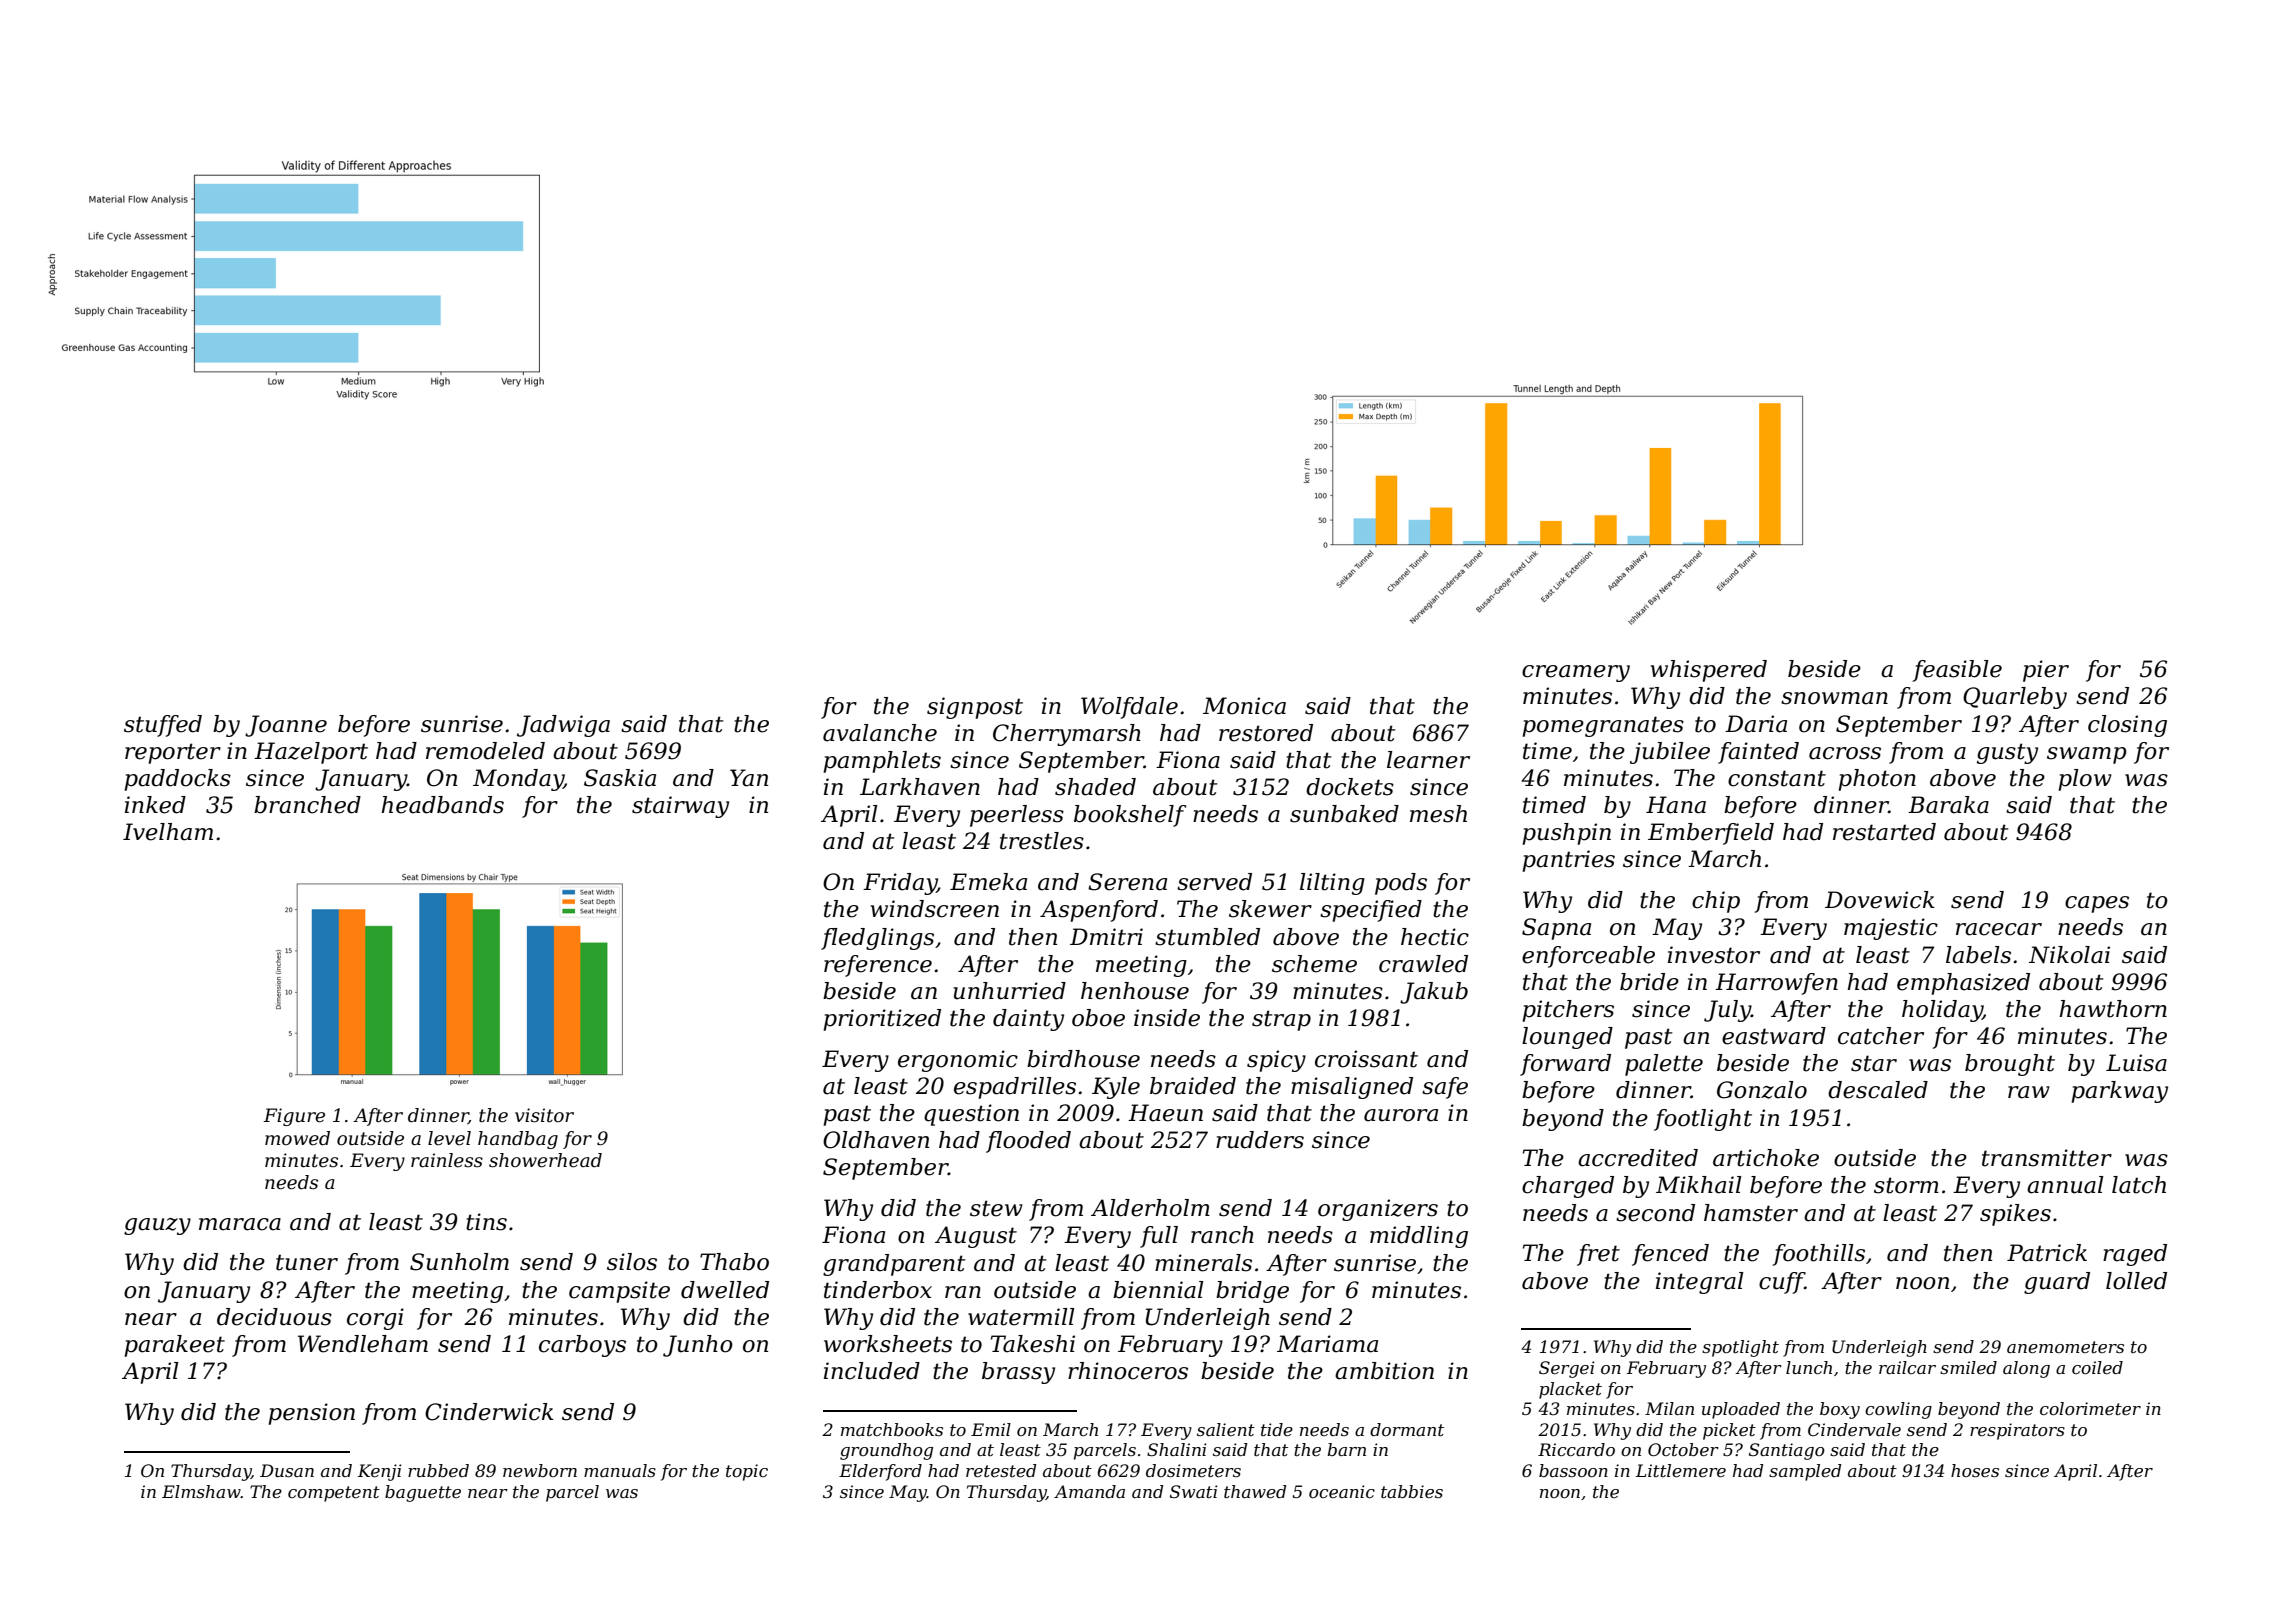 The height and width of the page is (1620, 2292). What do you see at coordinates (1603, 726) in the page?
I see `pomegranates` at bounding box center [1603, 726].
